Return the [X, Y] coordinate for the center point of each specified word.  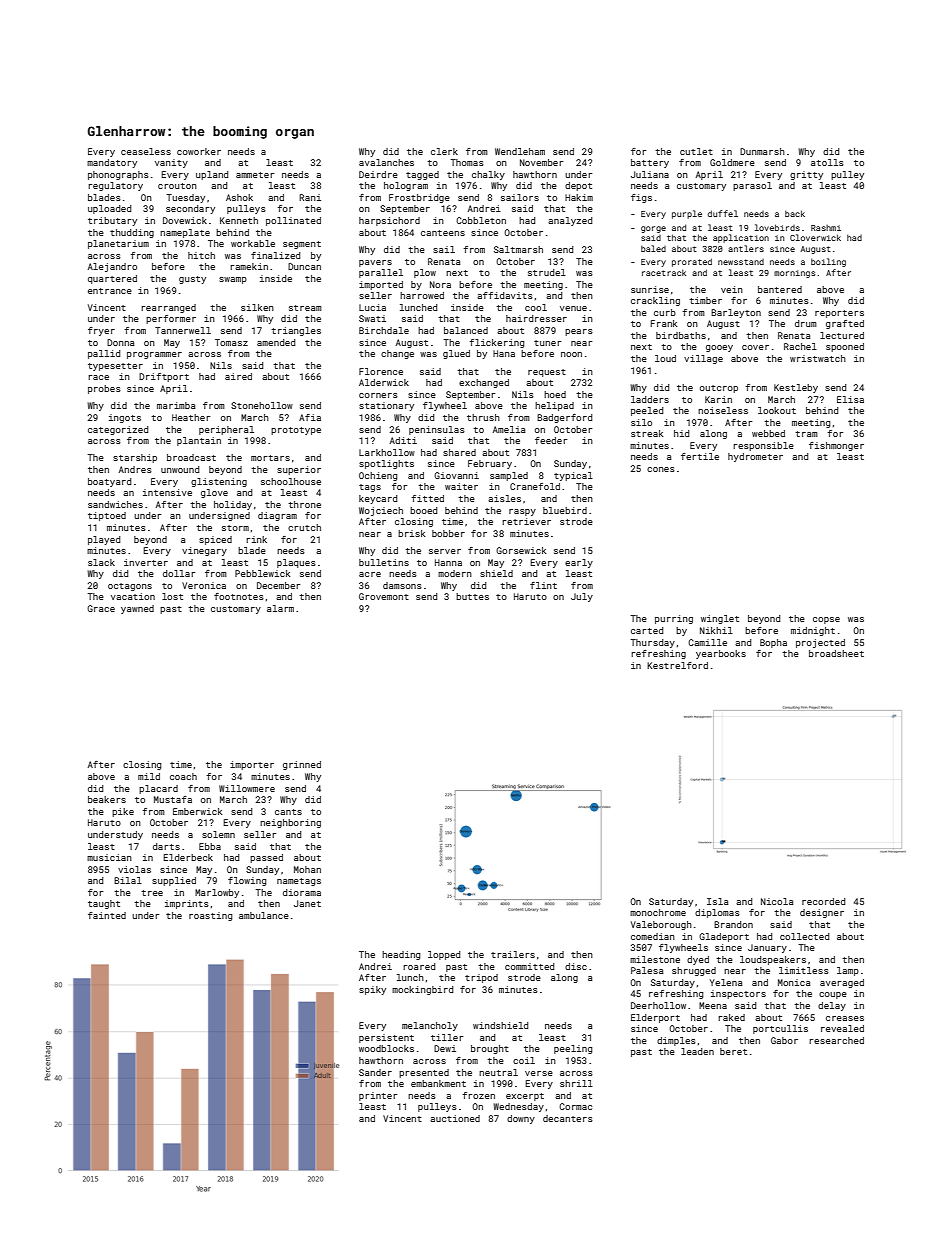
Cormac [575, 1106]
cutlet [696, 151]
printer [378, 1096]
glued [456, 354]
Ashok [239, 197]
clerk [444, 151]
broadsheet [836, 653]
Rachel [800, 346]
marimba [176, 405]
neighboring [290, 823]
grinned [302, 765]
